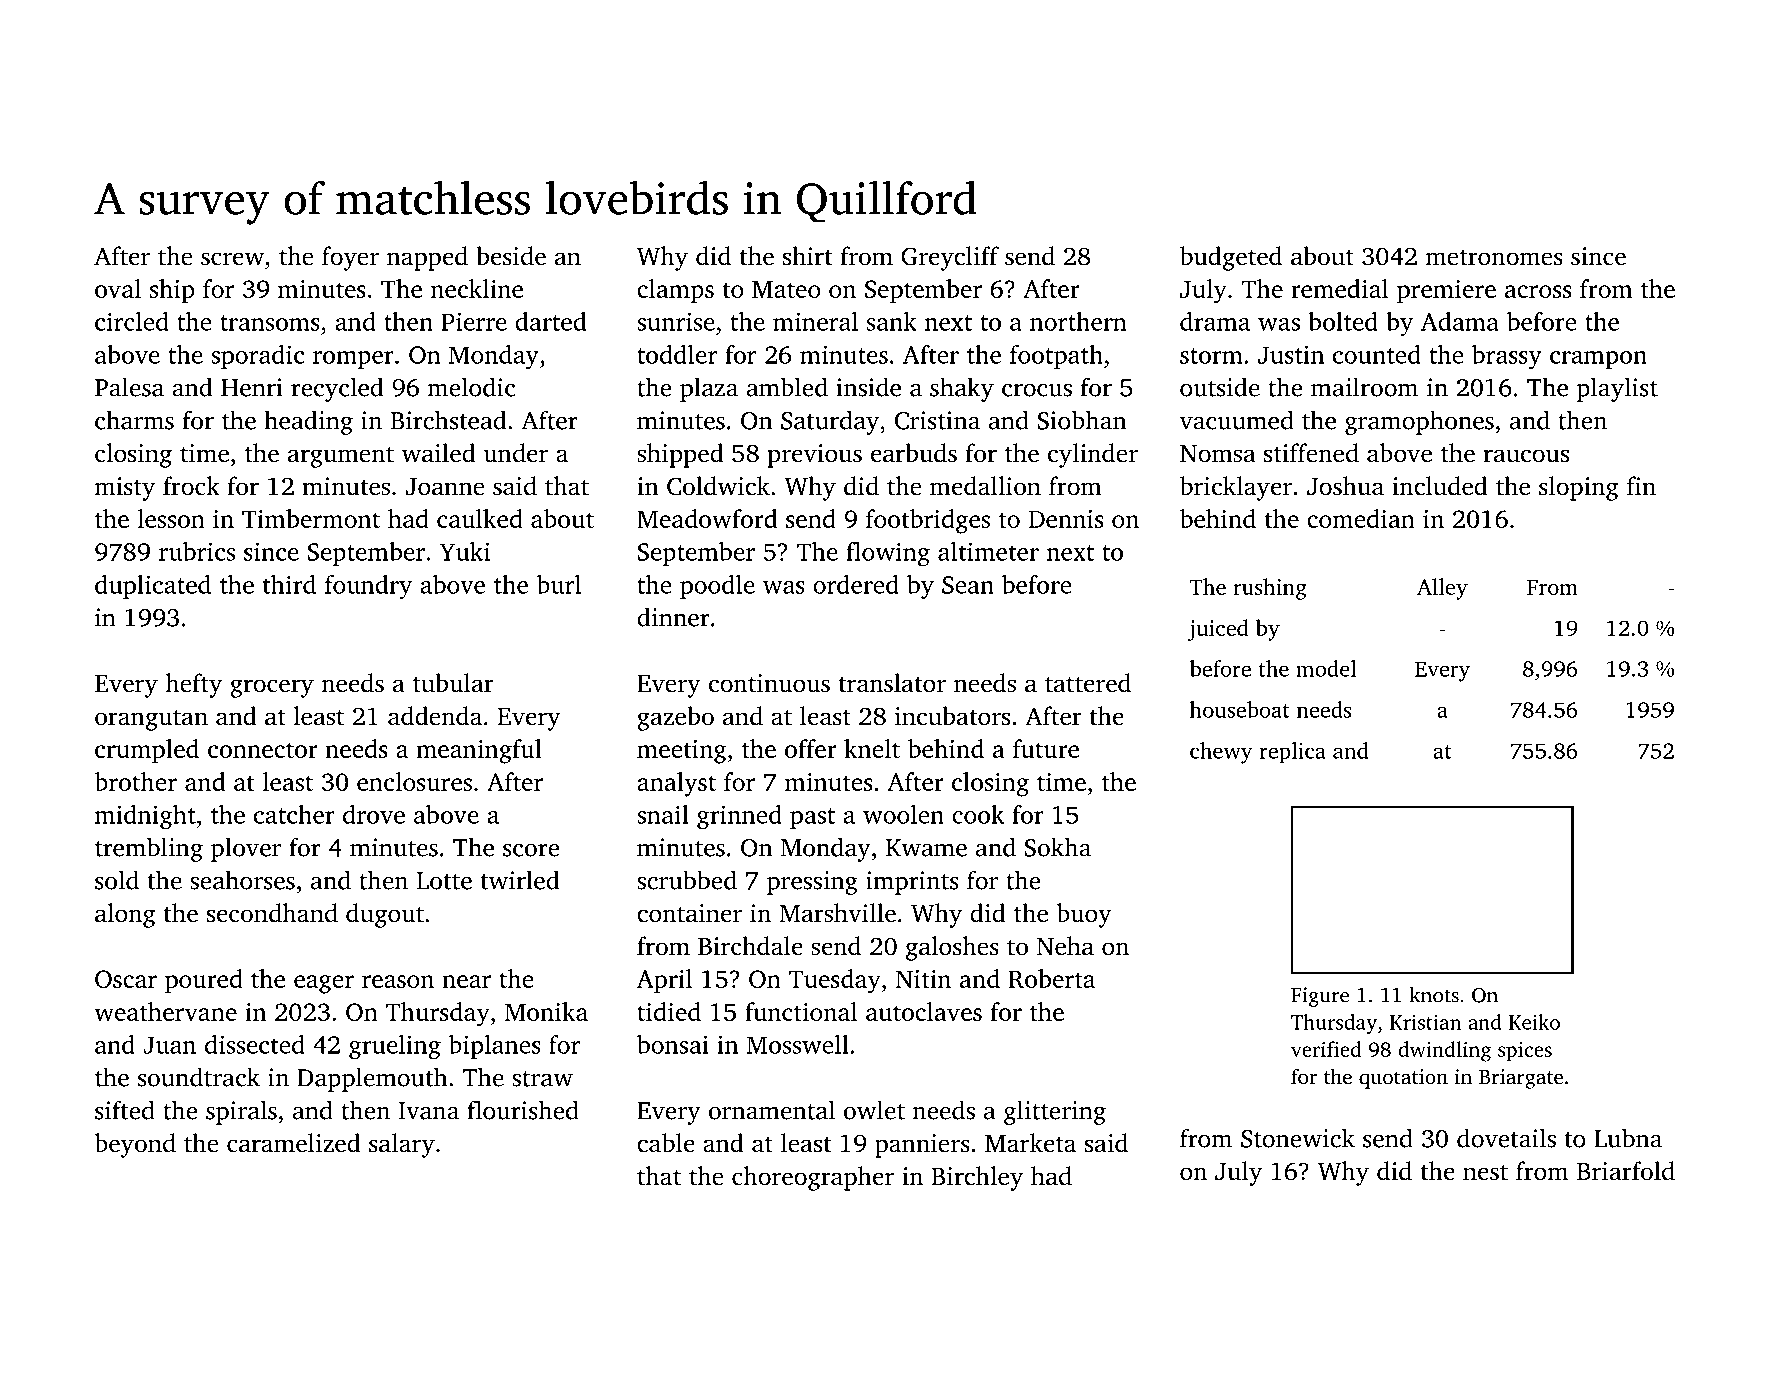 This document has width=1779, height=1375. Describe the element at coordinates (428, 1111) in the document. I see `Ivana` at that location.
